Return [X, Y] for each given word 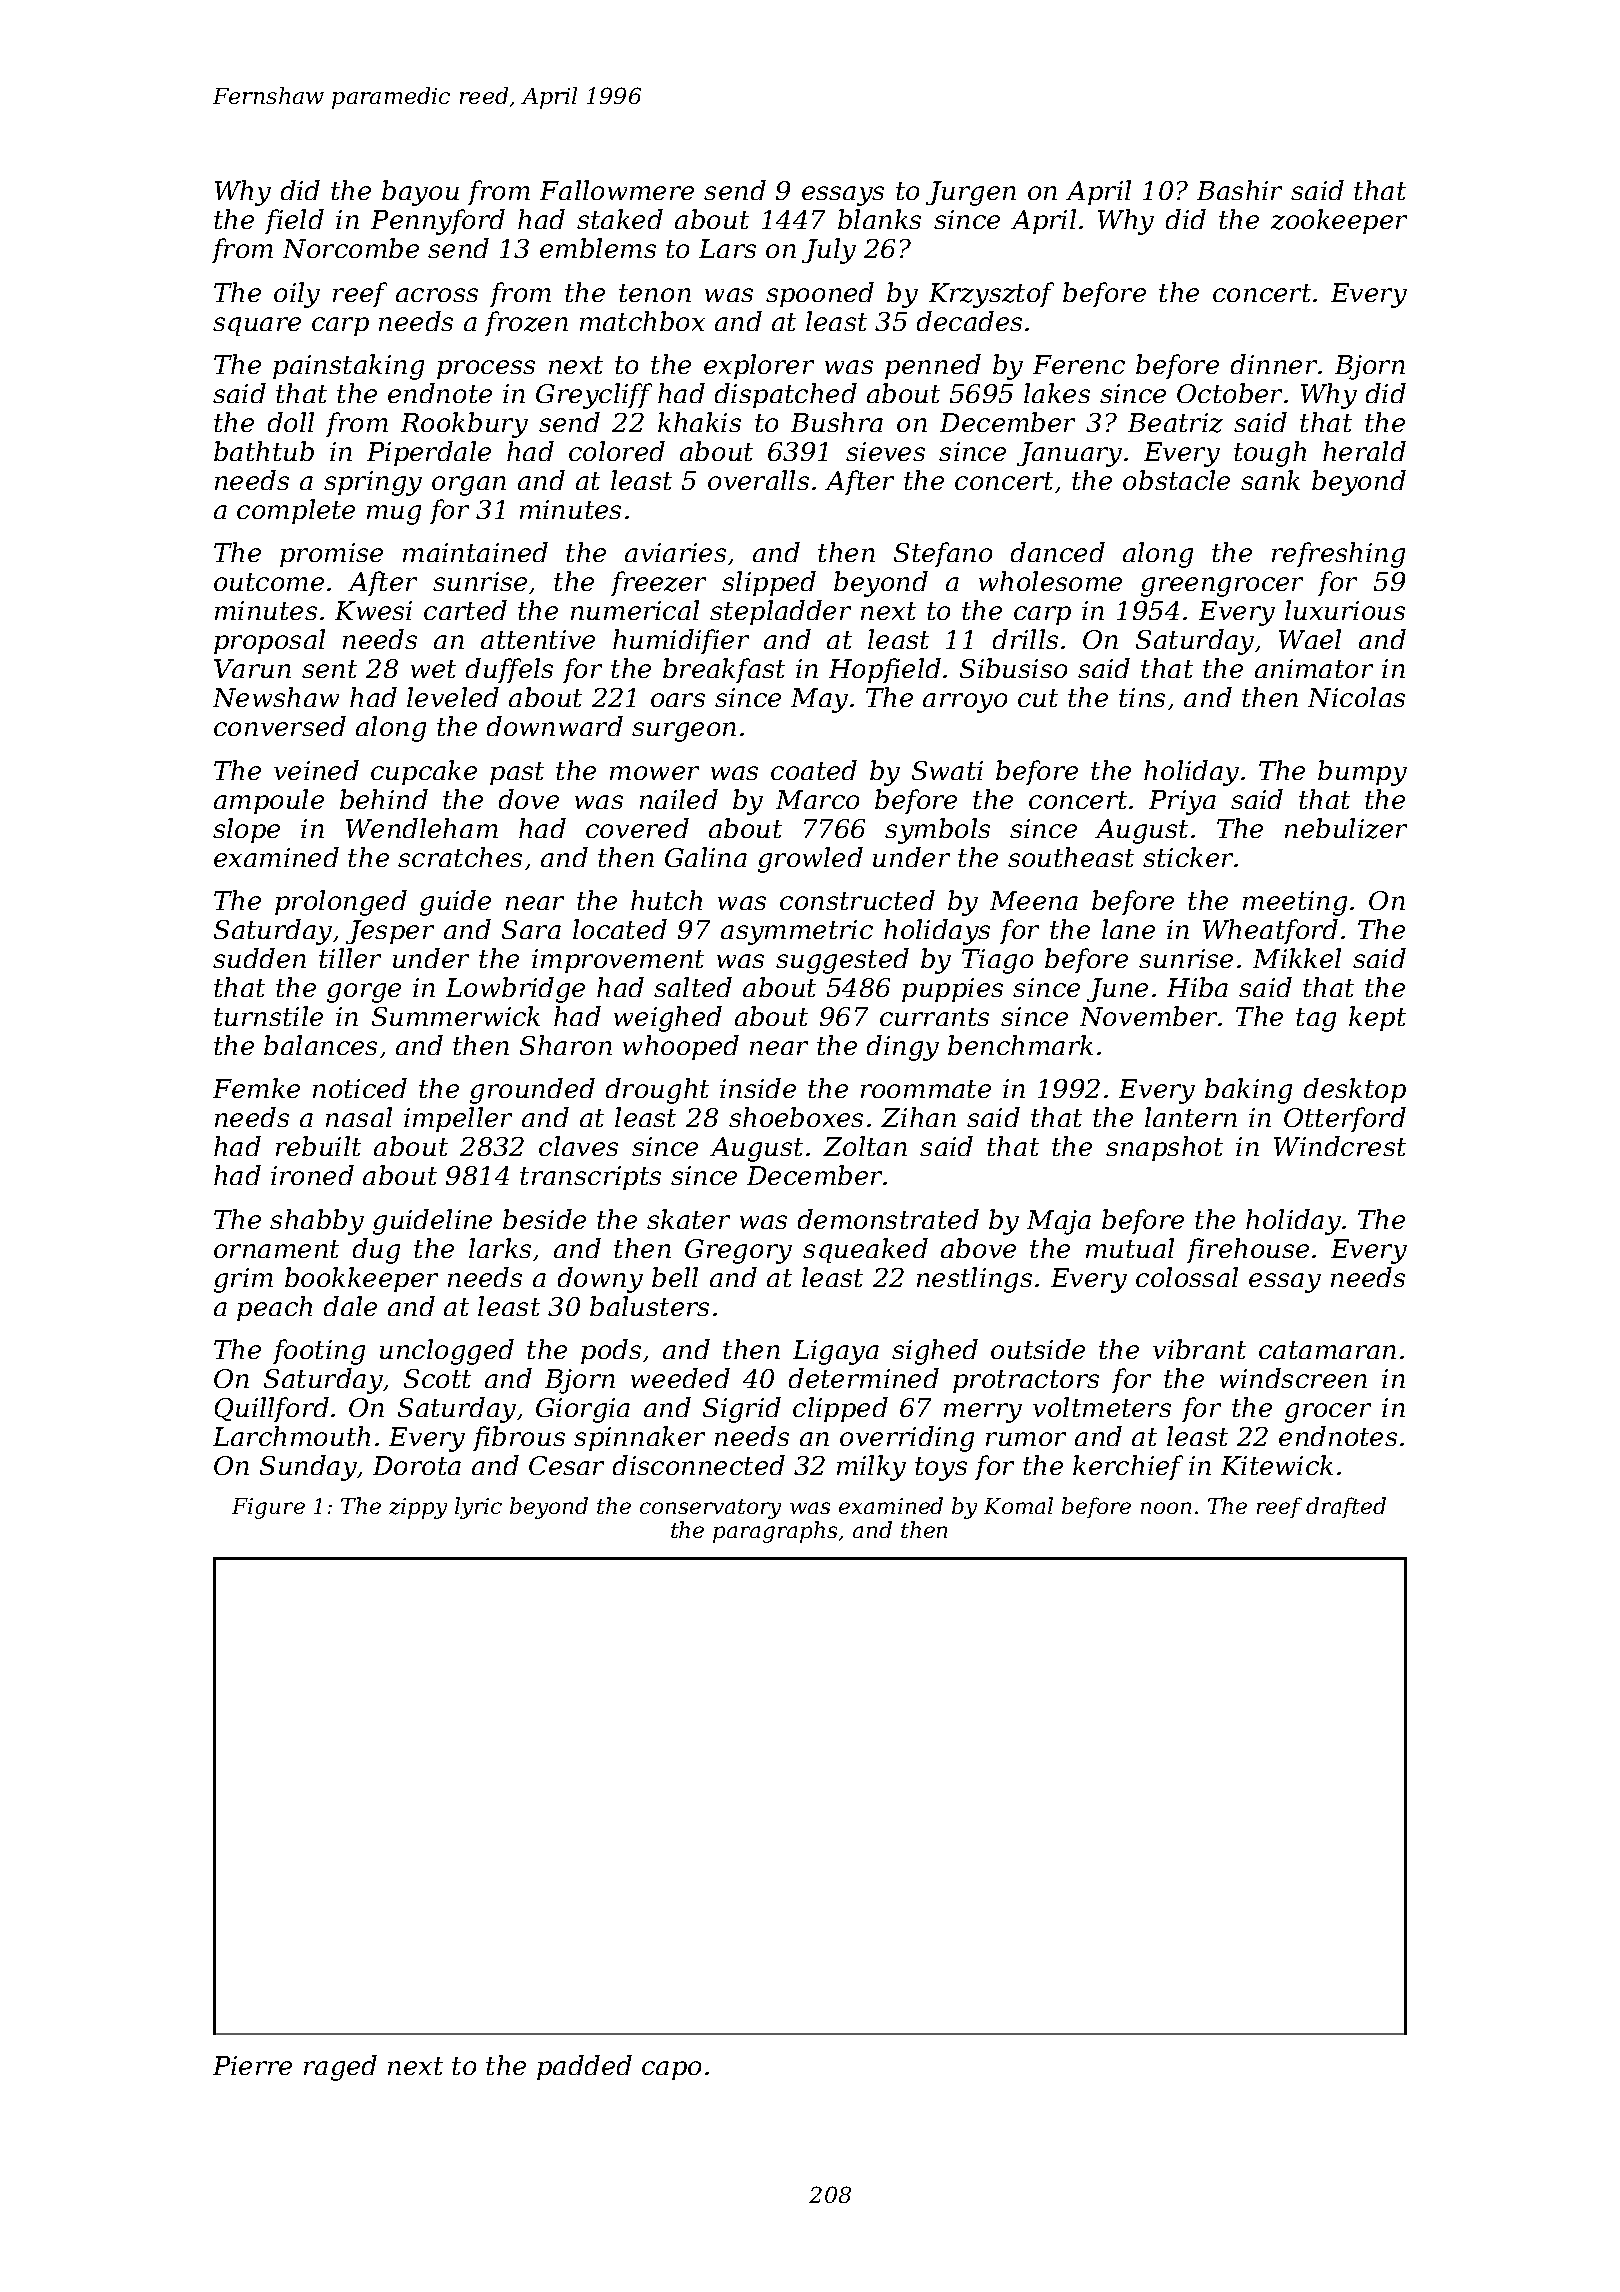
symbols [937, 831]
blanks [879, 219]
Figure [268, 1508]
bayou [420, 193]
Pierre [252, 2065]
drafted [1346, 1507]
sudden [259, 958]
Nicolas [1356, 697]
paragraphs [775, 1532]
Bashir [1239, 190]
